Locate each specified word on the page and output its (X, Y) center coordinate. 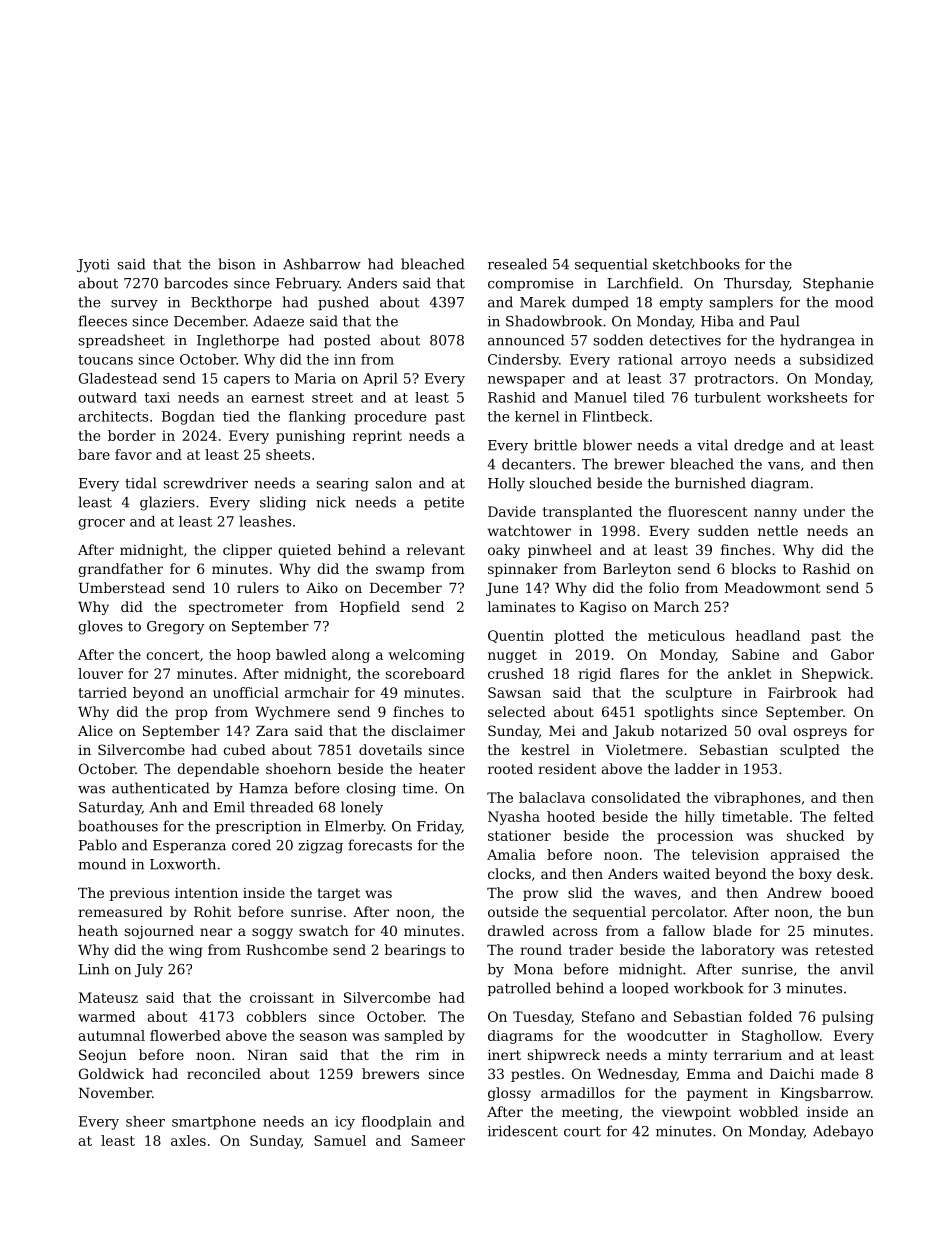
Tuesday (542, 1018)
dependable (218, 770)
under (824, 511)
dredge (758, 446)
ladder (697, 768)
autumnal (112, 1035)
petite (444, 503)
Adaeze (278, 321)
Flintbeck (616, 416)
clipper (247, 551)
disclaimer (428, 730)
